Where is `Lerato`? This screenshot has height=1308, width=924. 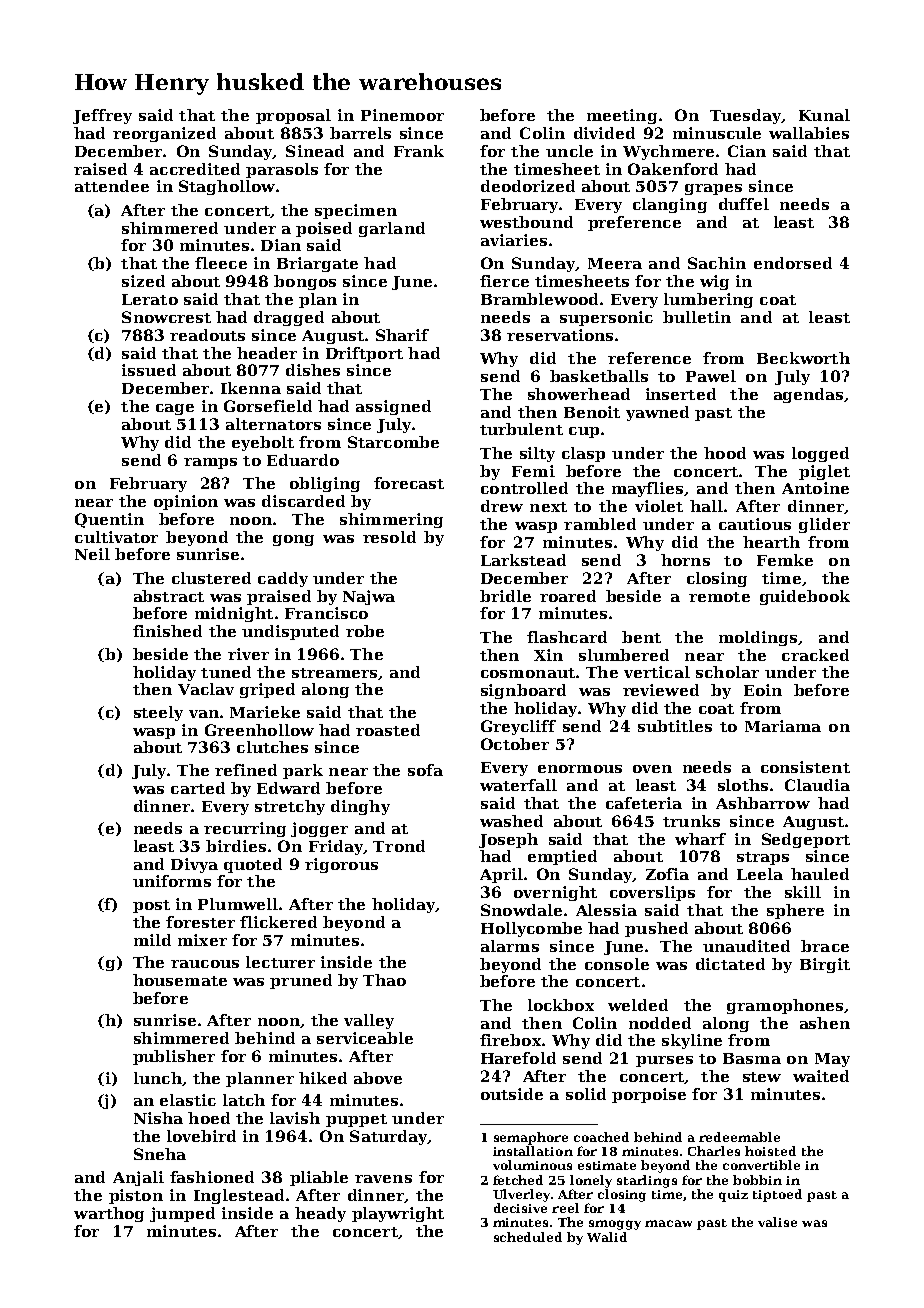 Lerato is located at coordinates (150, 299).
